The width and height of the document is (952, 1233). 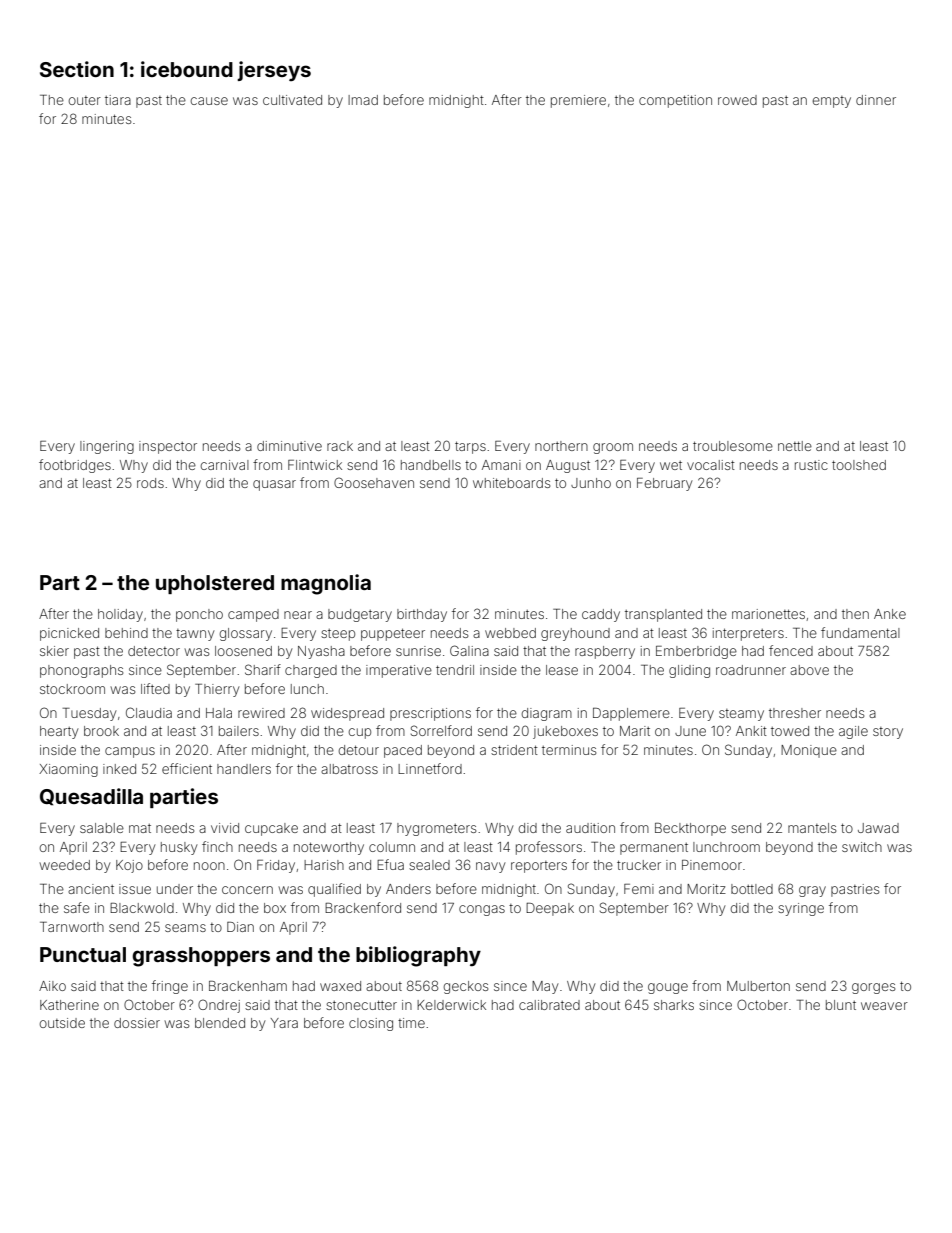 I want to click on outside, so click(x=62, y=1023).
